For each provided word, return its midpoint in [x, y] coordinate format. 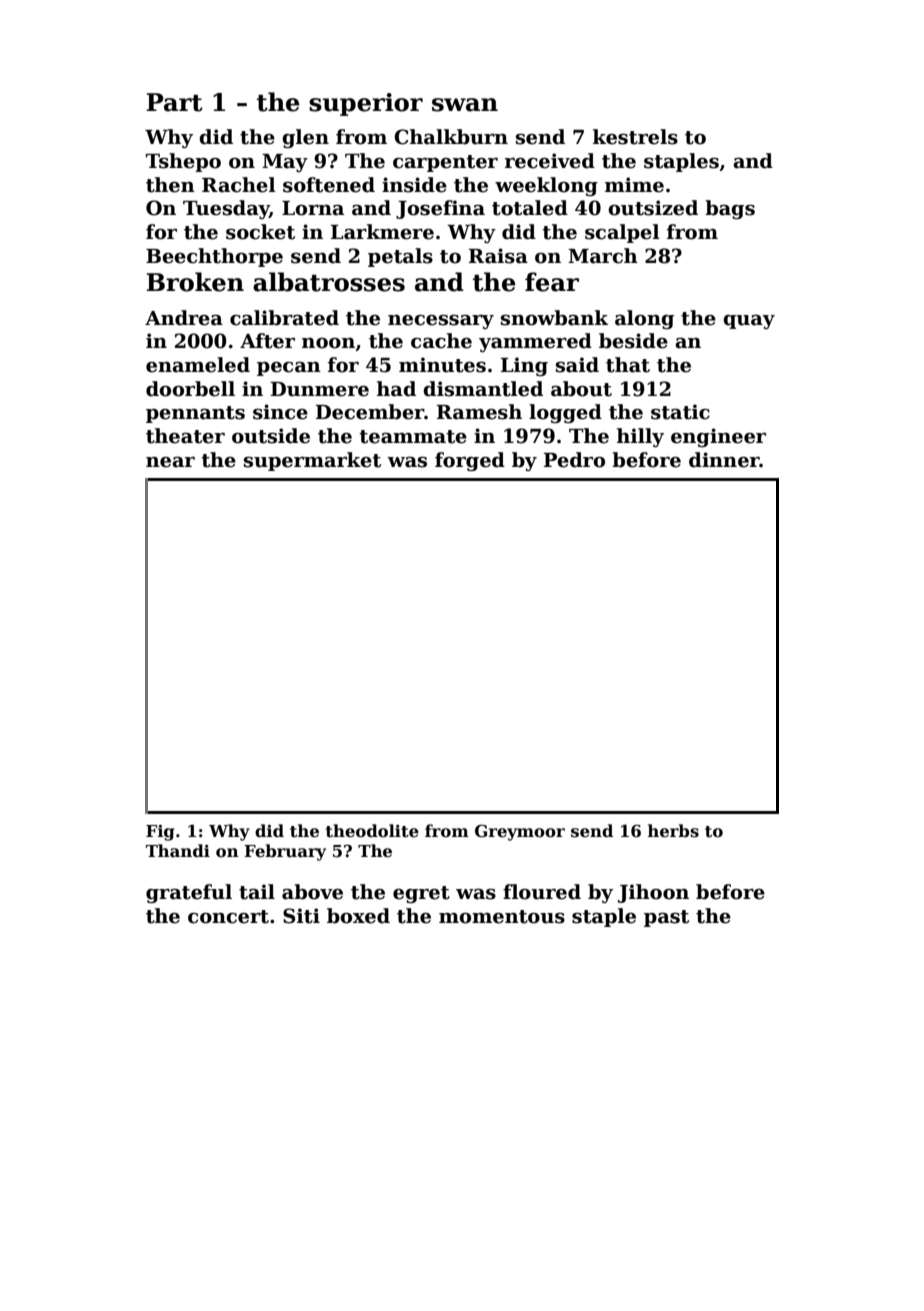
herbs [673, 831]
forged [470, 461]
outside [271, 436]
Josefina [440, 209]
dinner [724, 460]
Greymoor [520, 832]
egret [421, 894]
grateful [189, 893]
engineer [718, 437]
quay [749, 322]
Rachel [239, 185]
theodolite [372, 831]
